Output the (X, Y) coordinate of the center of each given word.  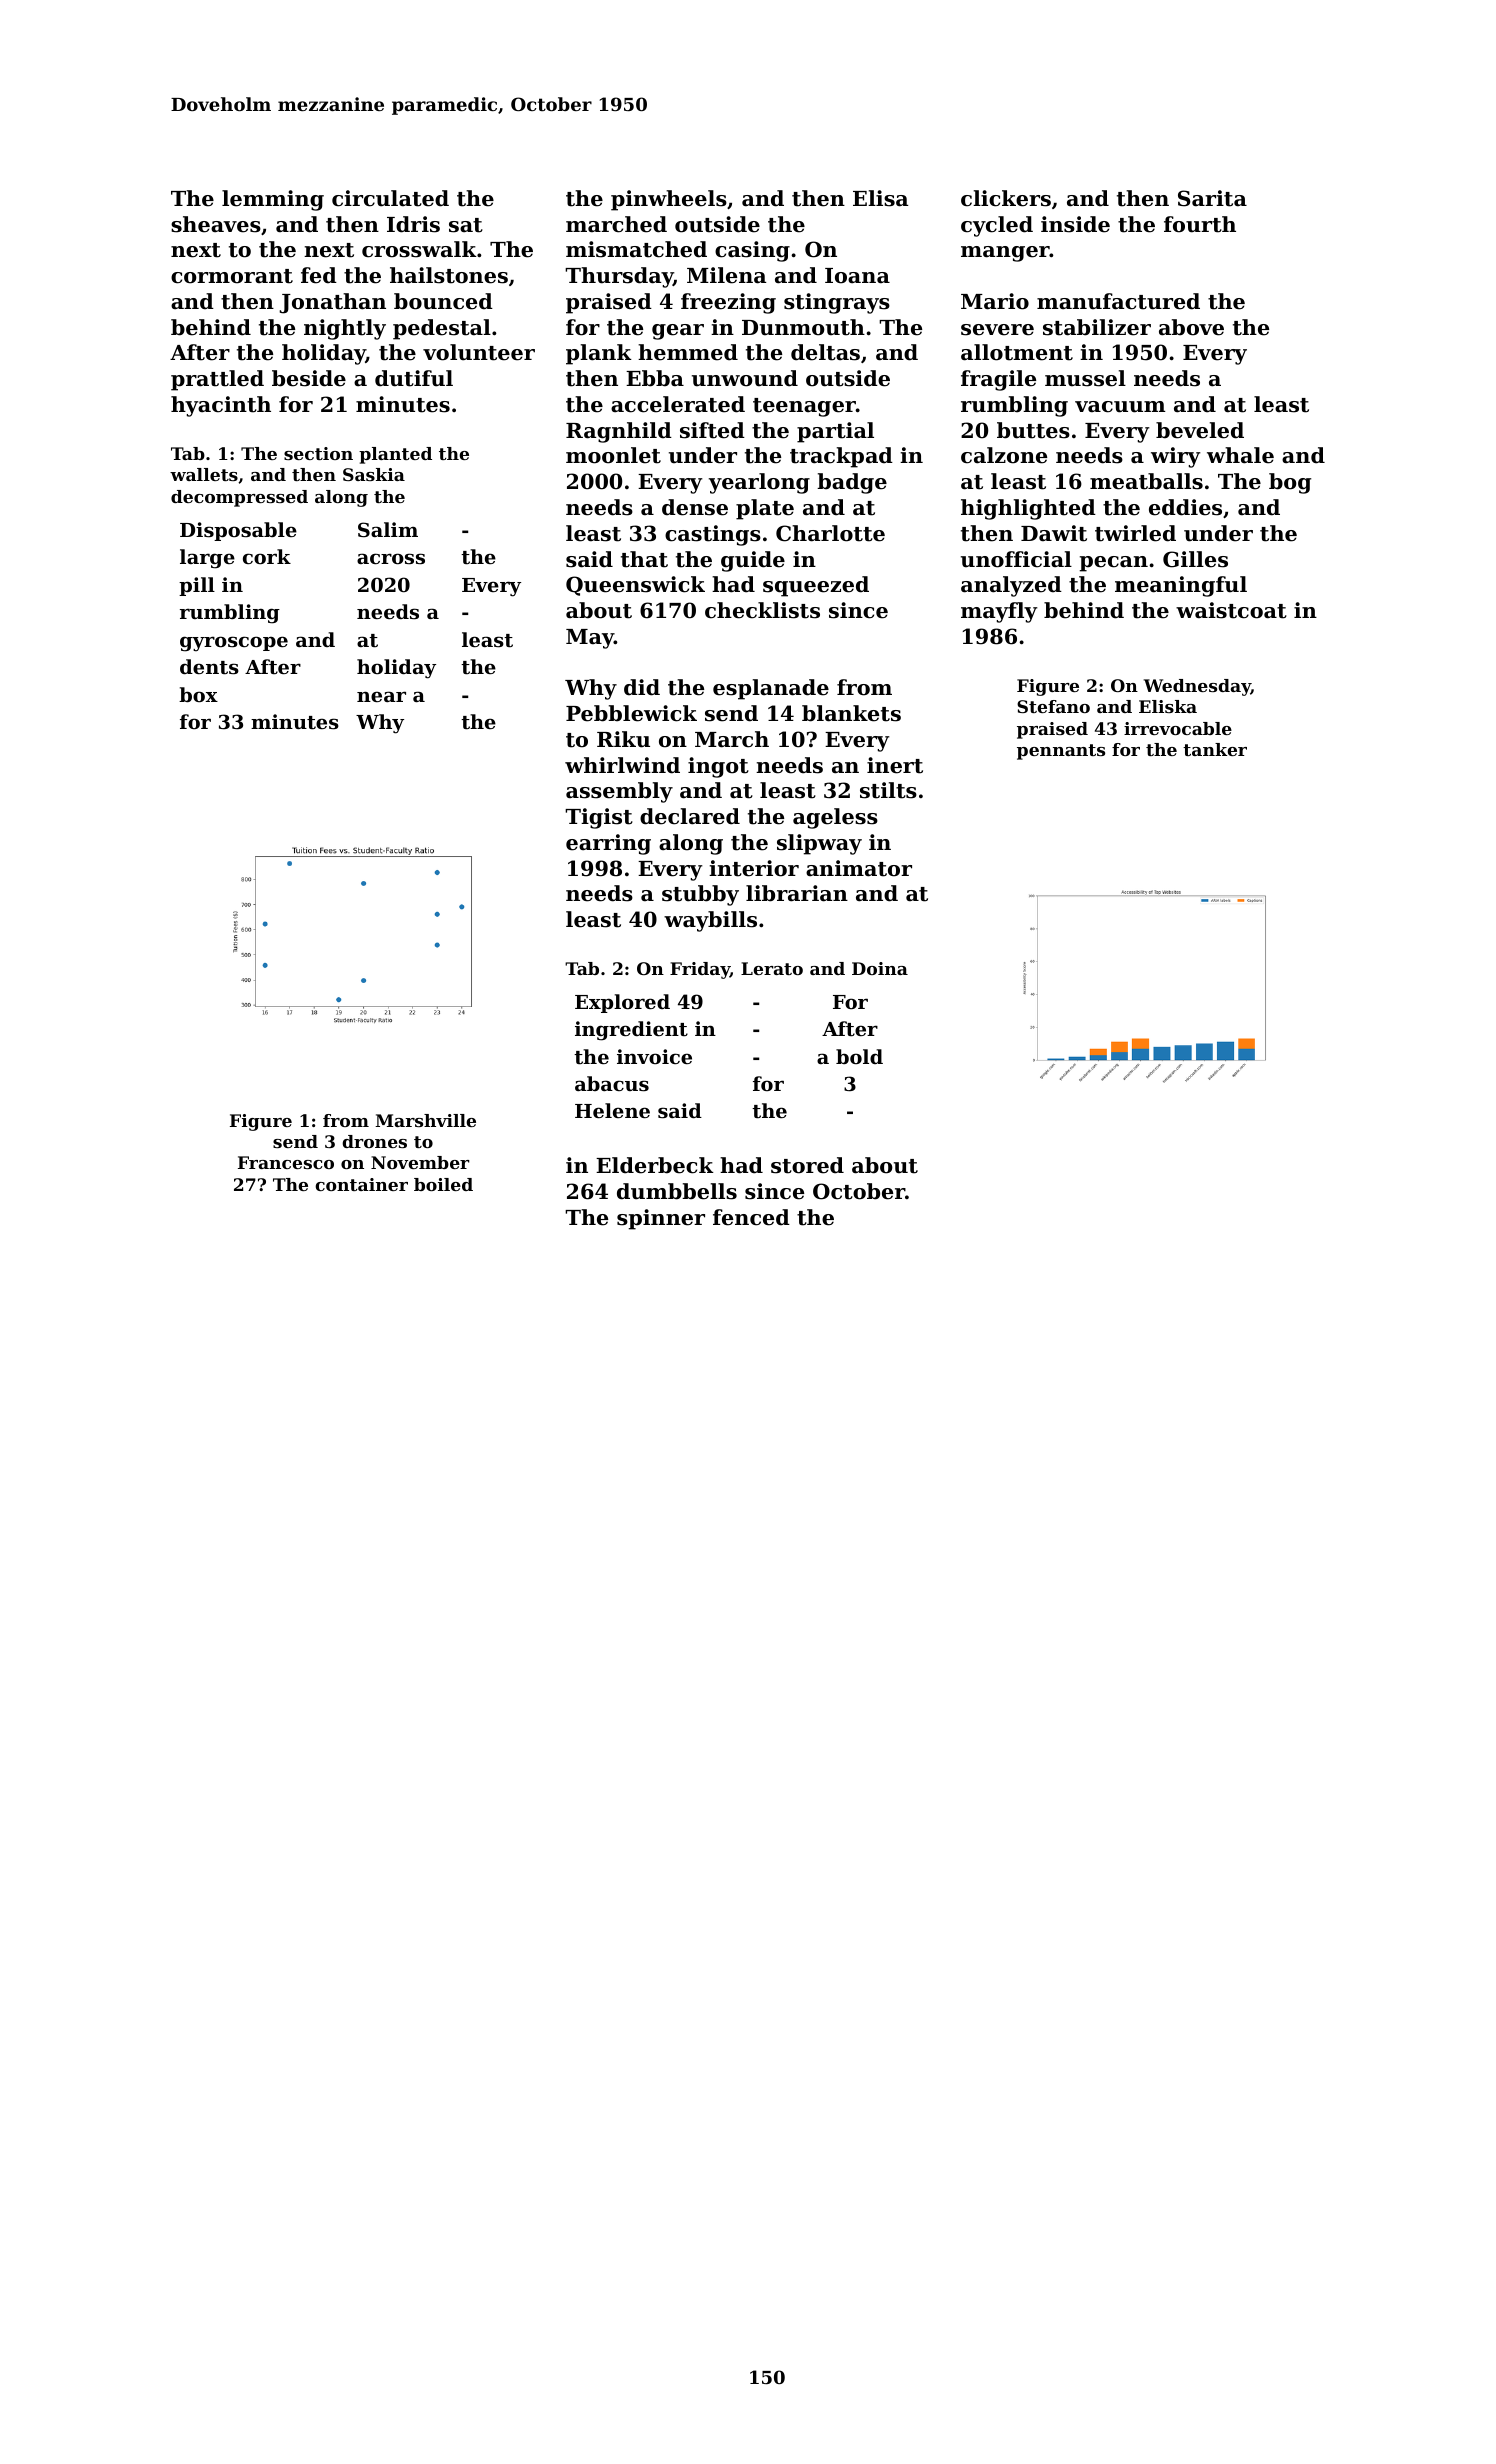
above (1191, 327)
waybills (710, 921)
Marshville (425, 1120)
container (361, 1184)
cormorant (232, 276)
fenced (751, 1217)
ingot (718, 767)
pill (197, 586)
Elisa (880, 198)
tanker (1215, 749)
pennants (1061, 752)
